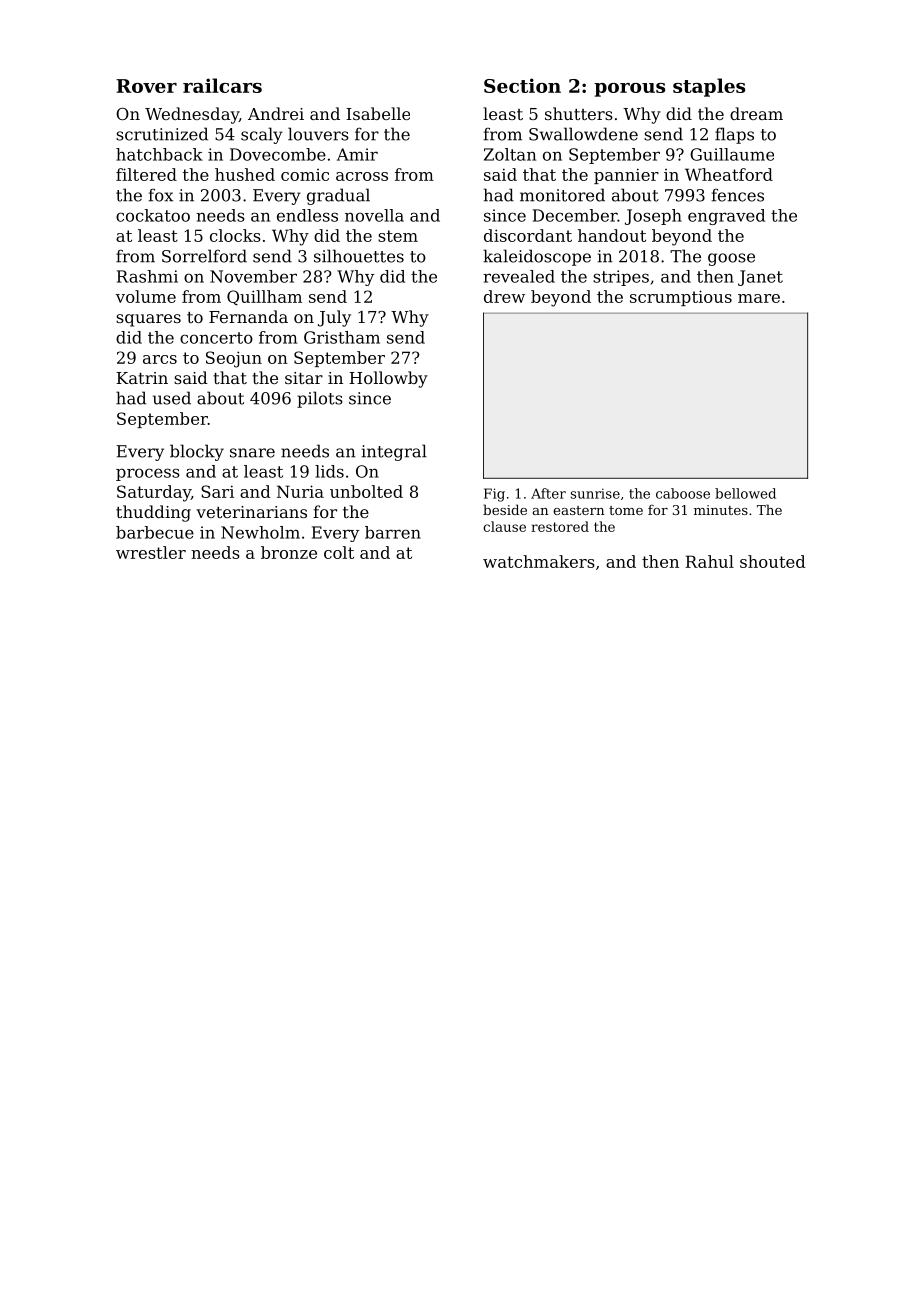 Image resolution: width=924 pixels, height=1311 pixels. Describe the element at coordinates (504, 296) in the image. I see `drew` at that location.
